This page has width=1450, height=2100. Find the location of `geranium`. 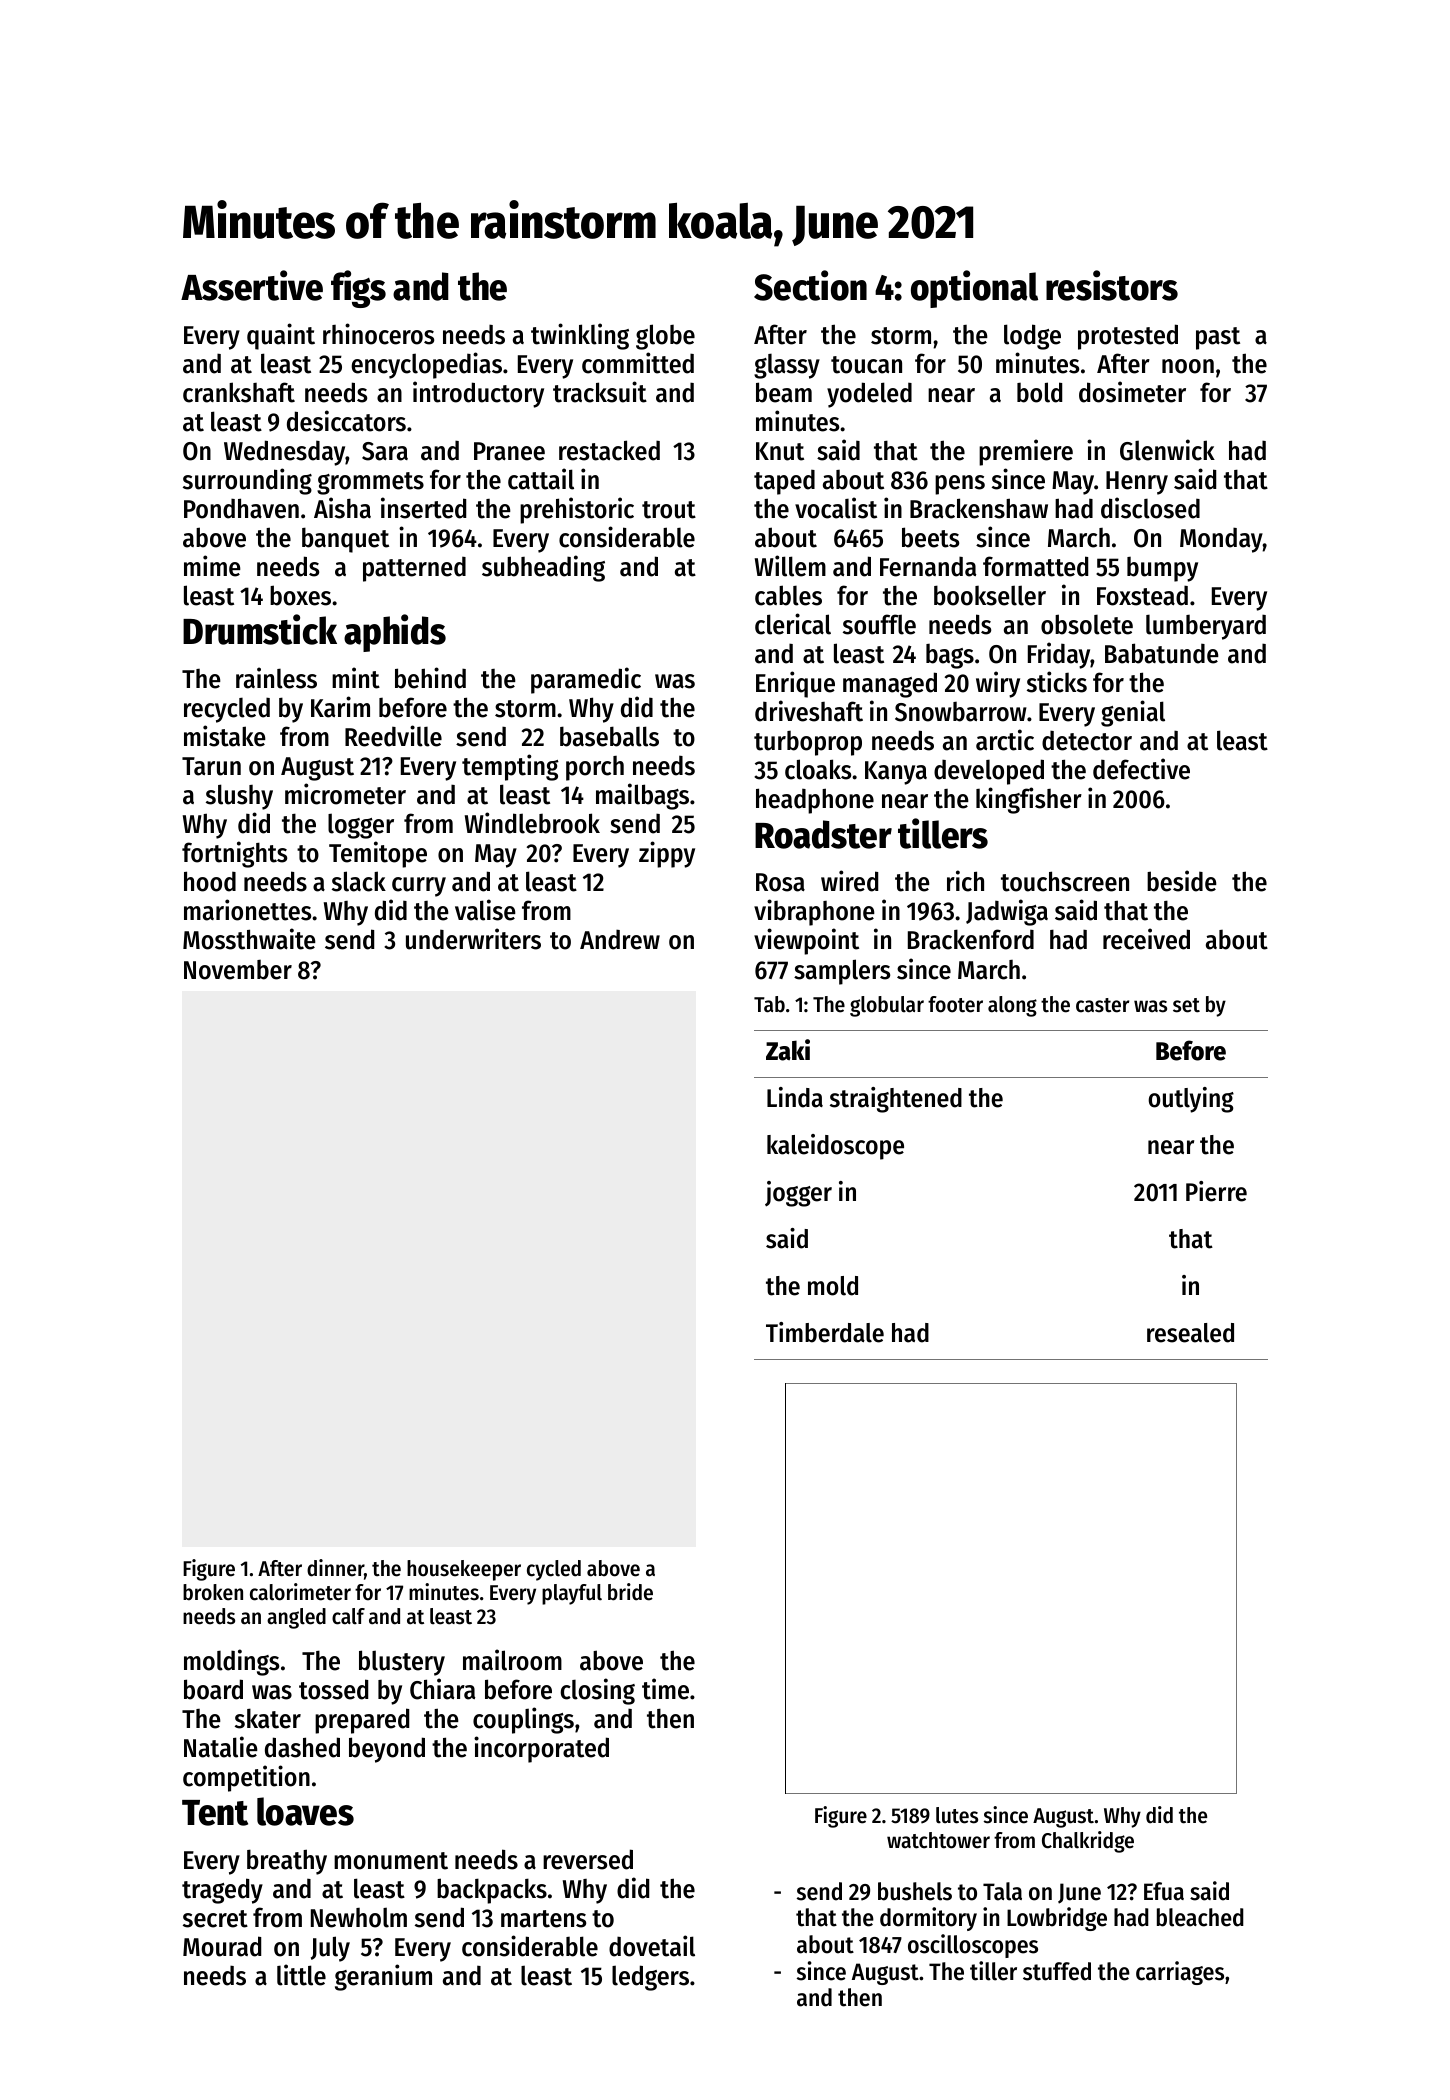

geranium is located at coordinates (383, 1977).
